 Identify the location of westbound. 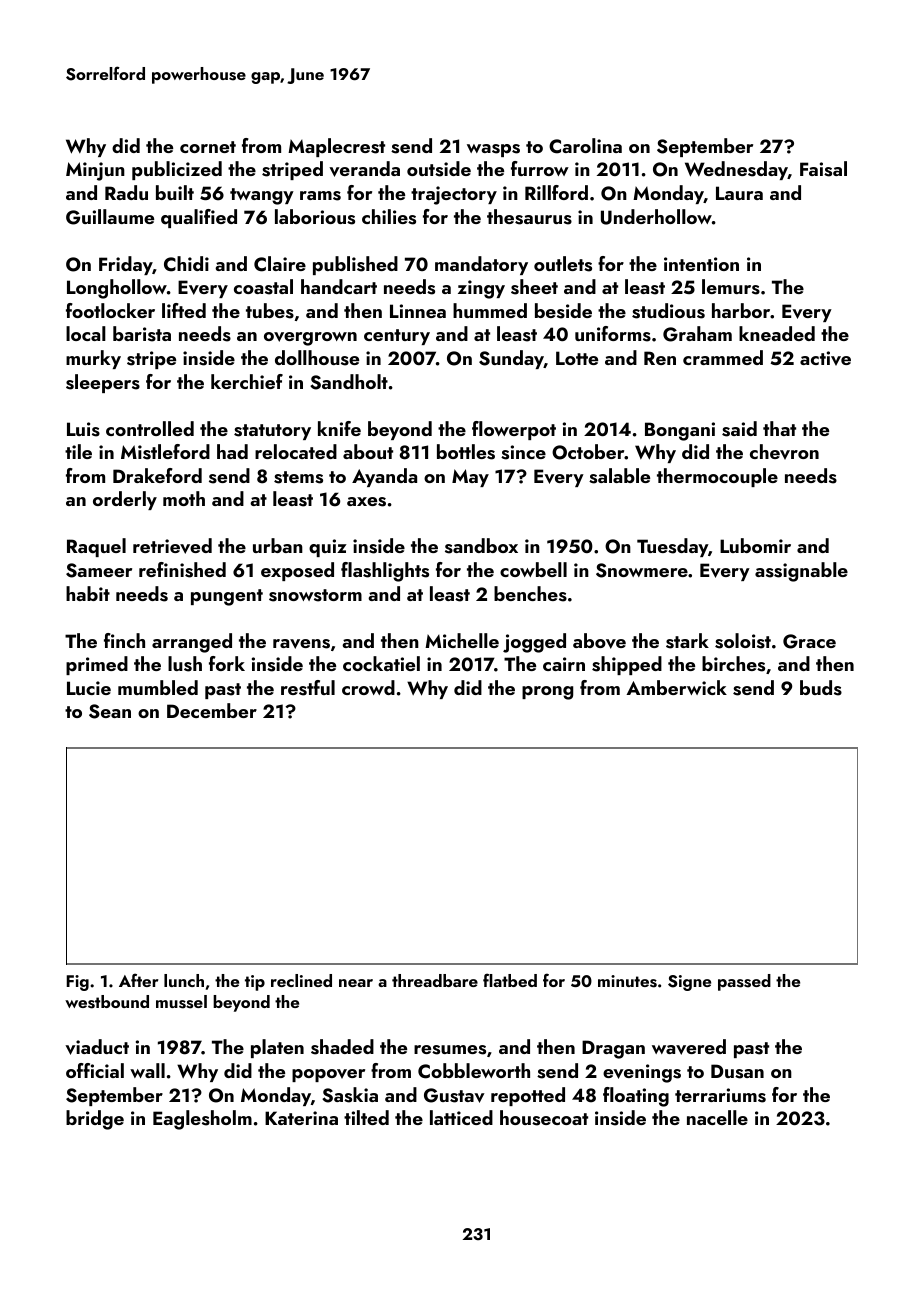
(107, 1002).
